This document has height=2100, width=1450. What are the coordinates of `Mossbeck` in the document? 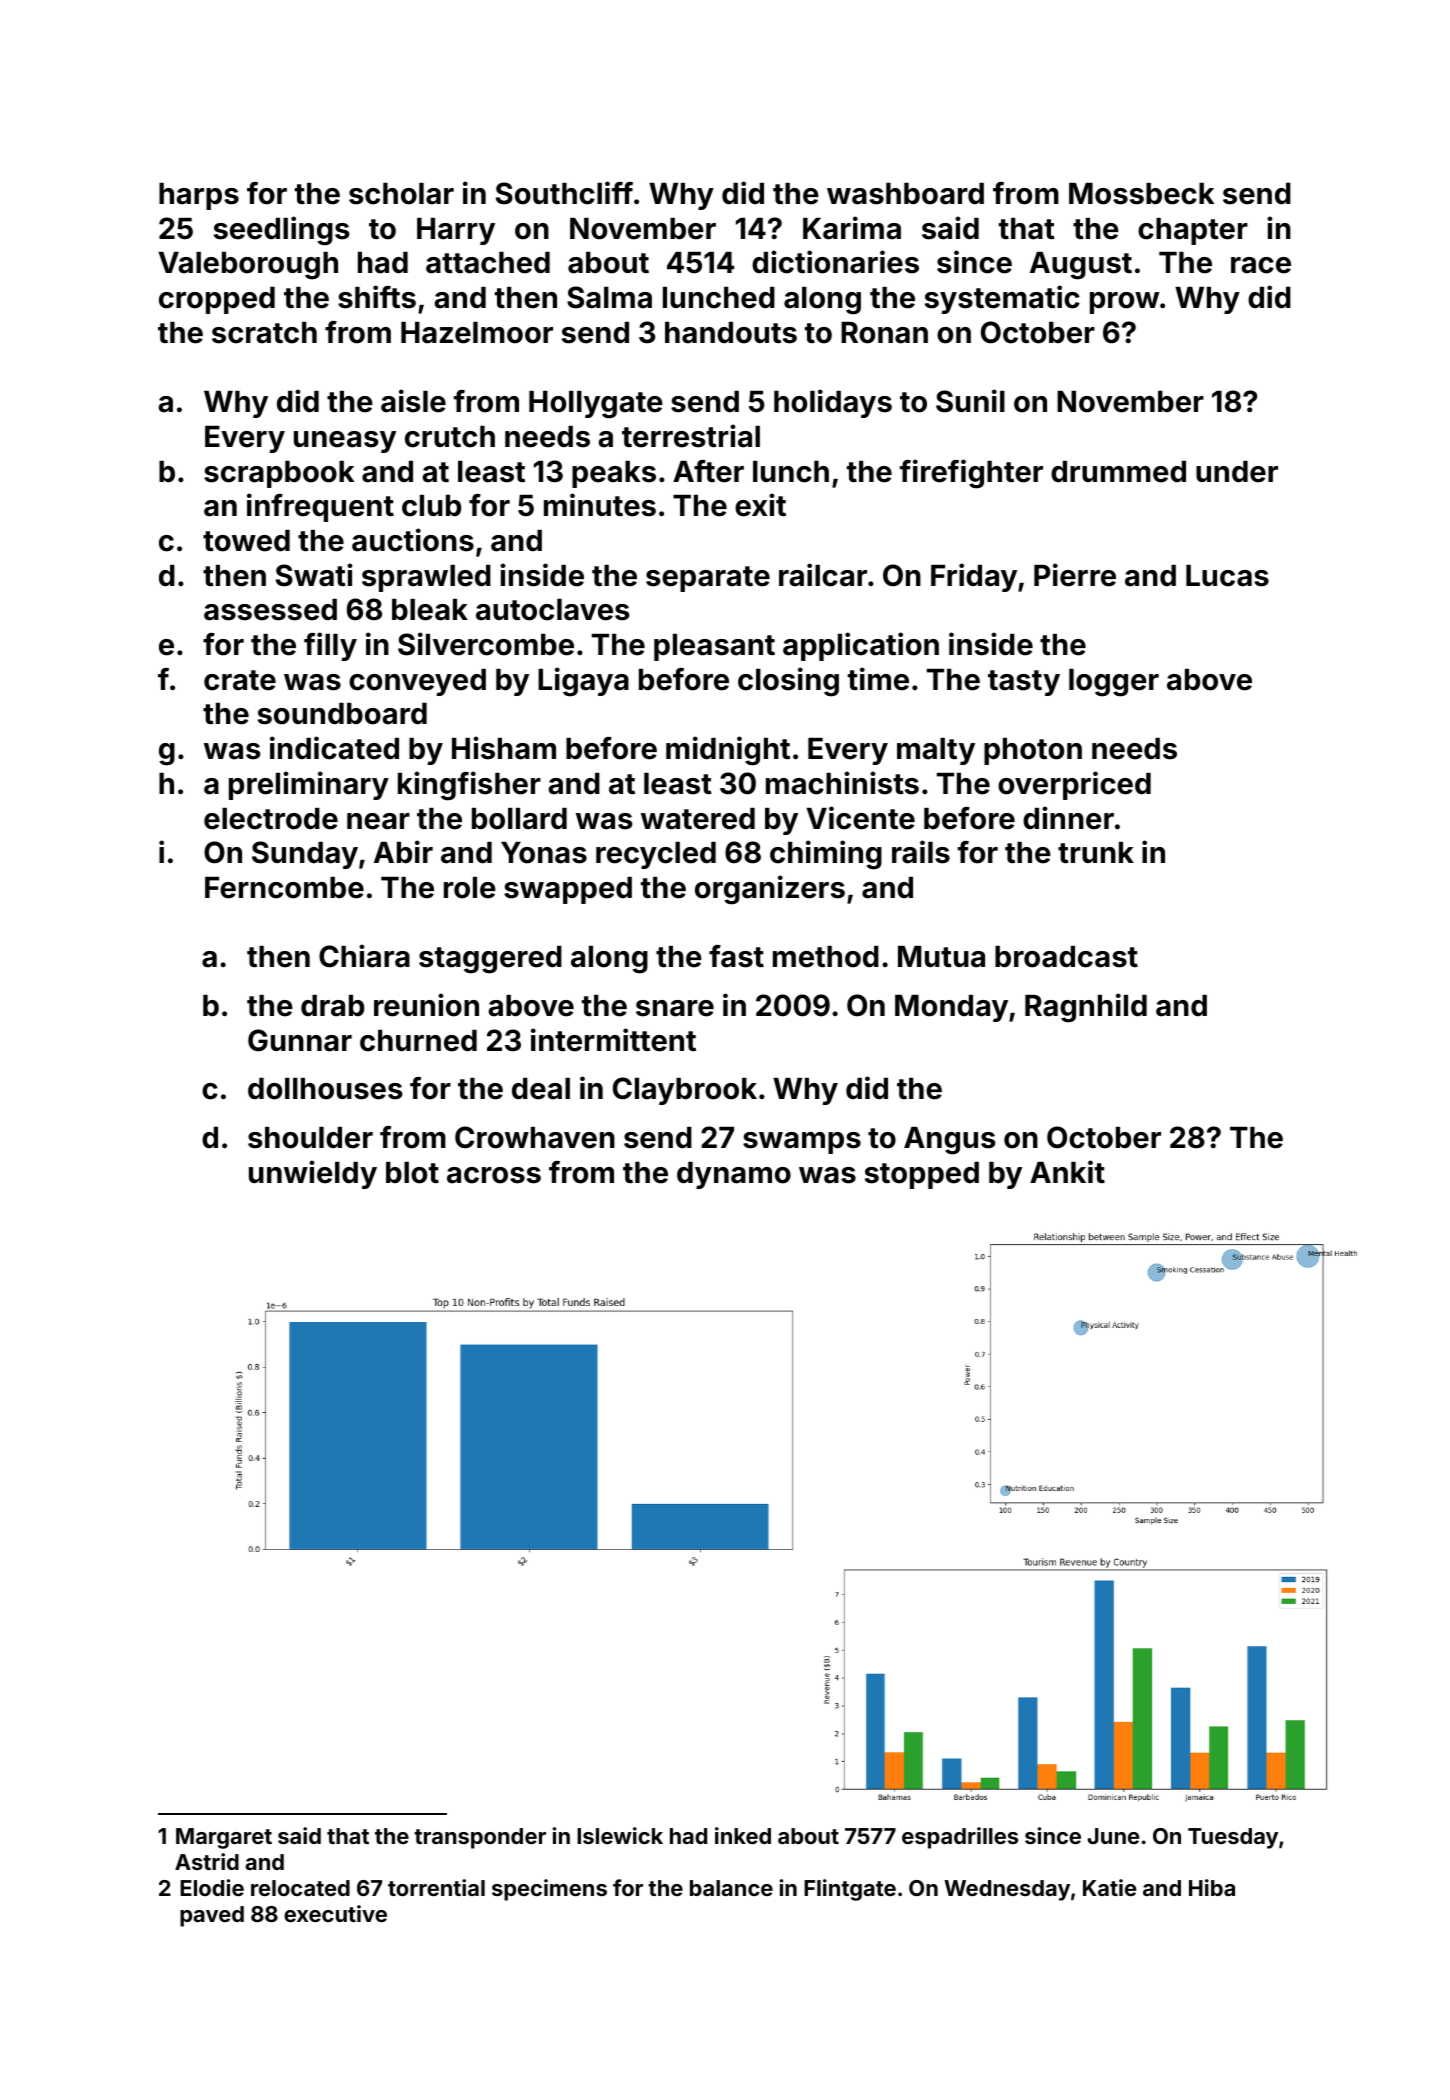 It's located at (1141, 194).
